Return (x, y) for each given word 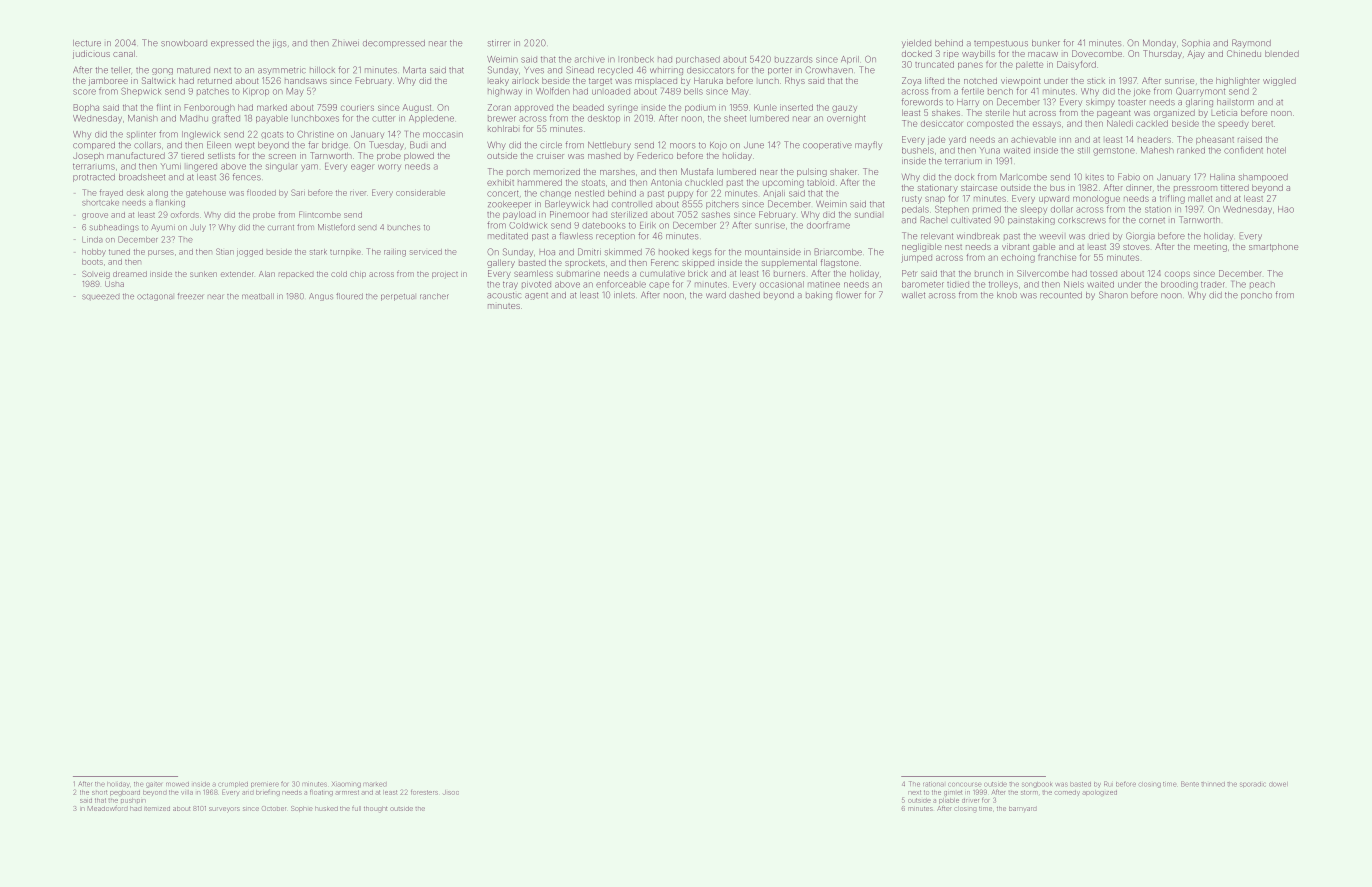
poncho (1256, 296)
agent (536, 296)
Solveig (96, 275)
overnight (846, 119)
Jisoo (451, 792)
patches (213, 91)
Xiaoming (346, 785)
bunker (1046, 43)
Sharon (1113, 295)
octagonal (155, 297)
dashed (744, 295)
